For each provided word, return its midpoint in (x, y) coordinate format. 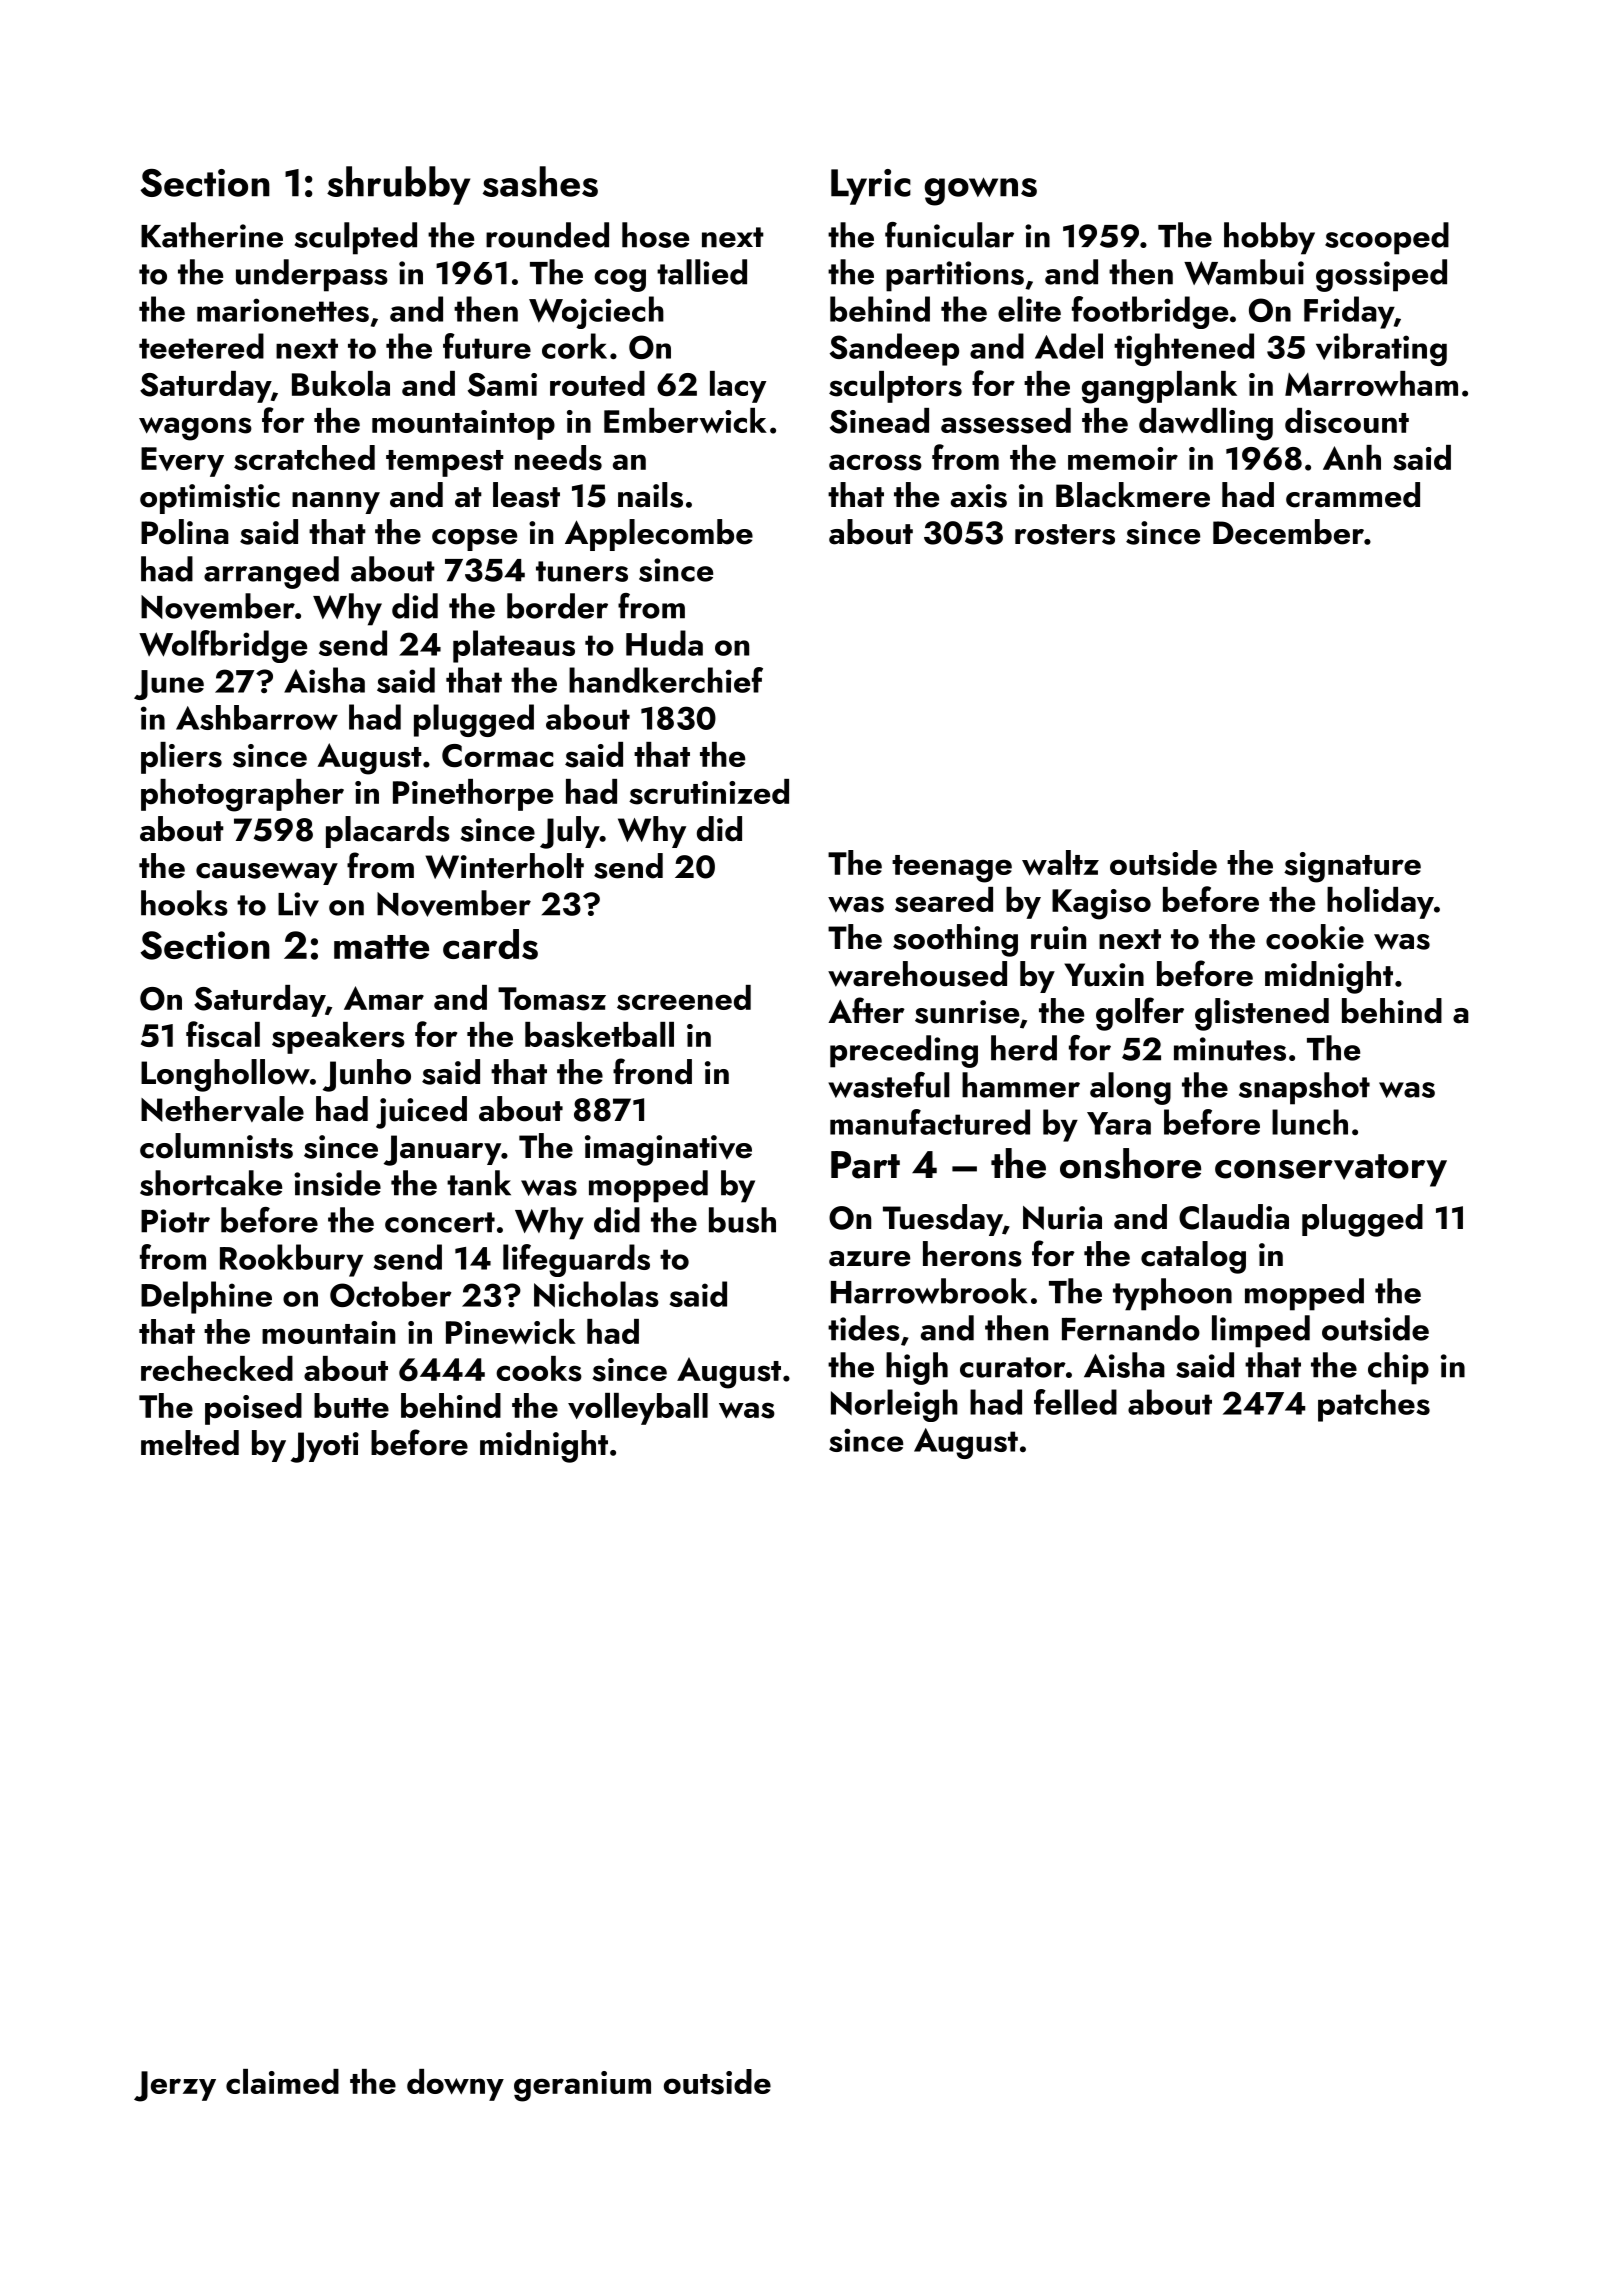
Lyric (871, 187)
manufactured (930, 1122)
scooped (1387, 238)
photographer (242, 795)
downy (455, 2085)
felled (1075, 1402)
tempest (445, 463)
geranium (582, 2086)
